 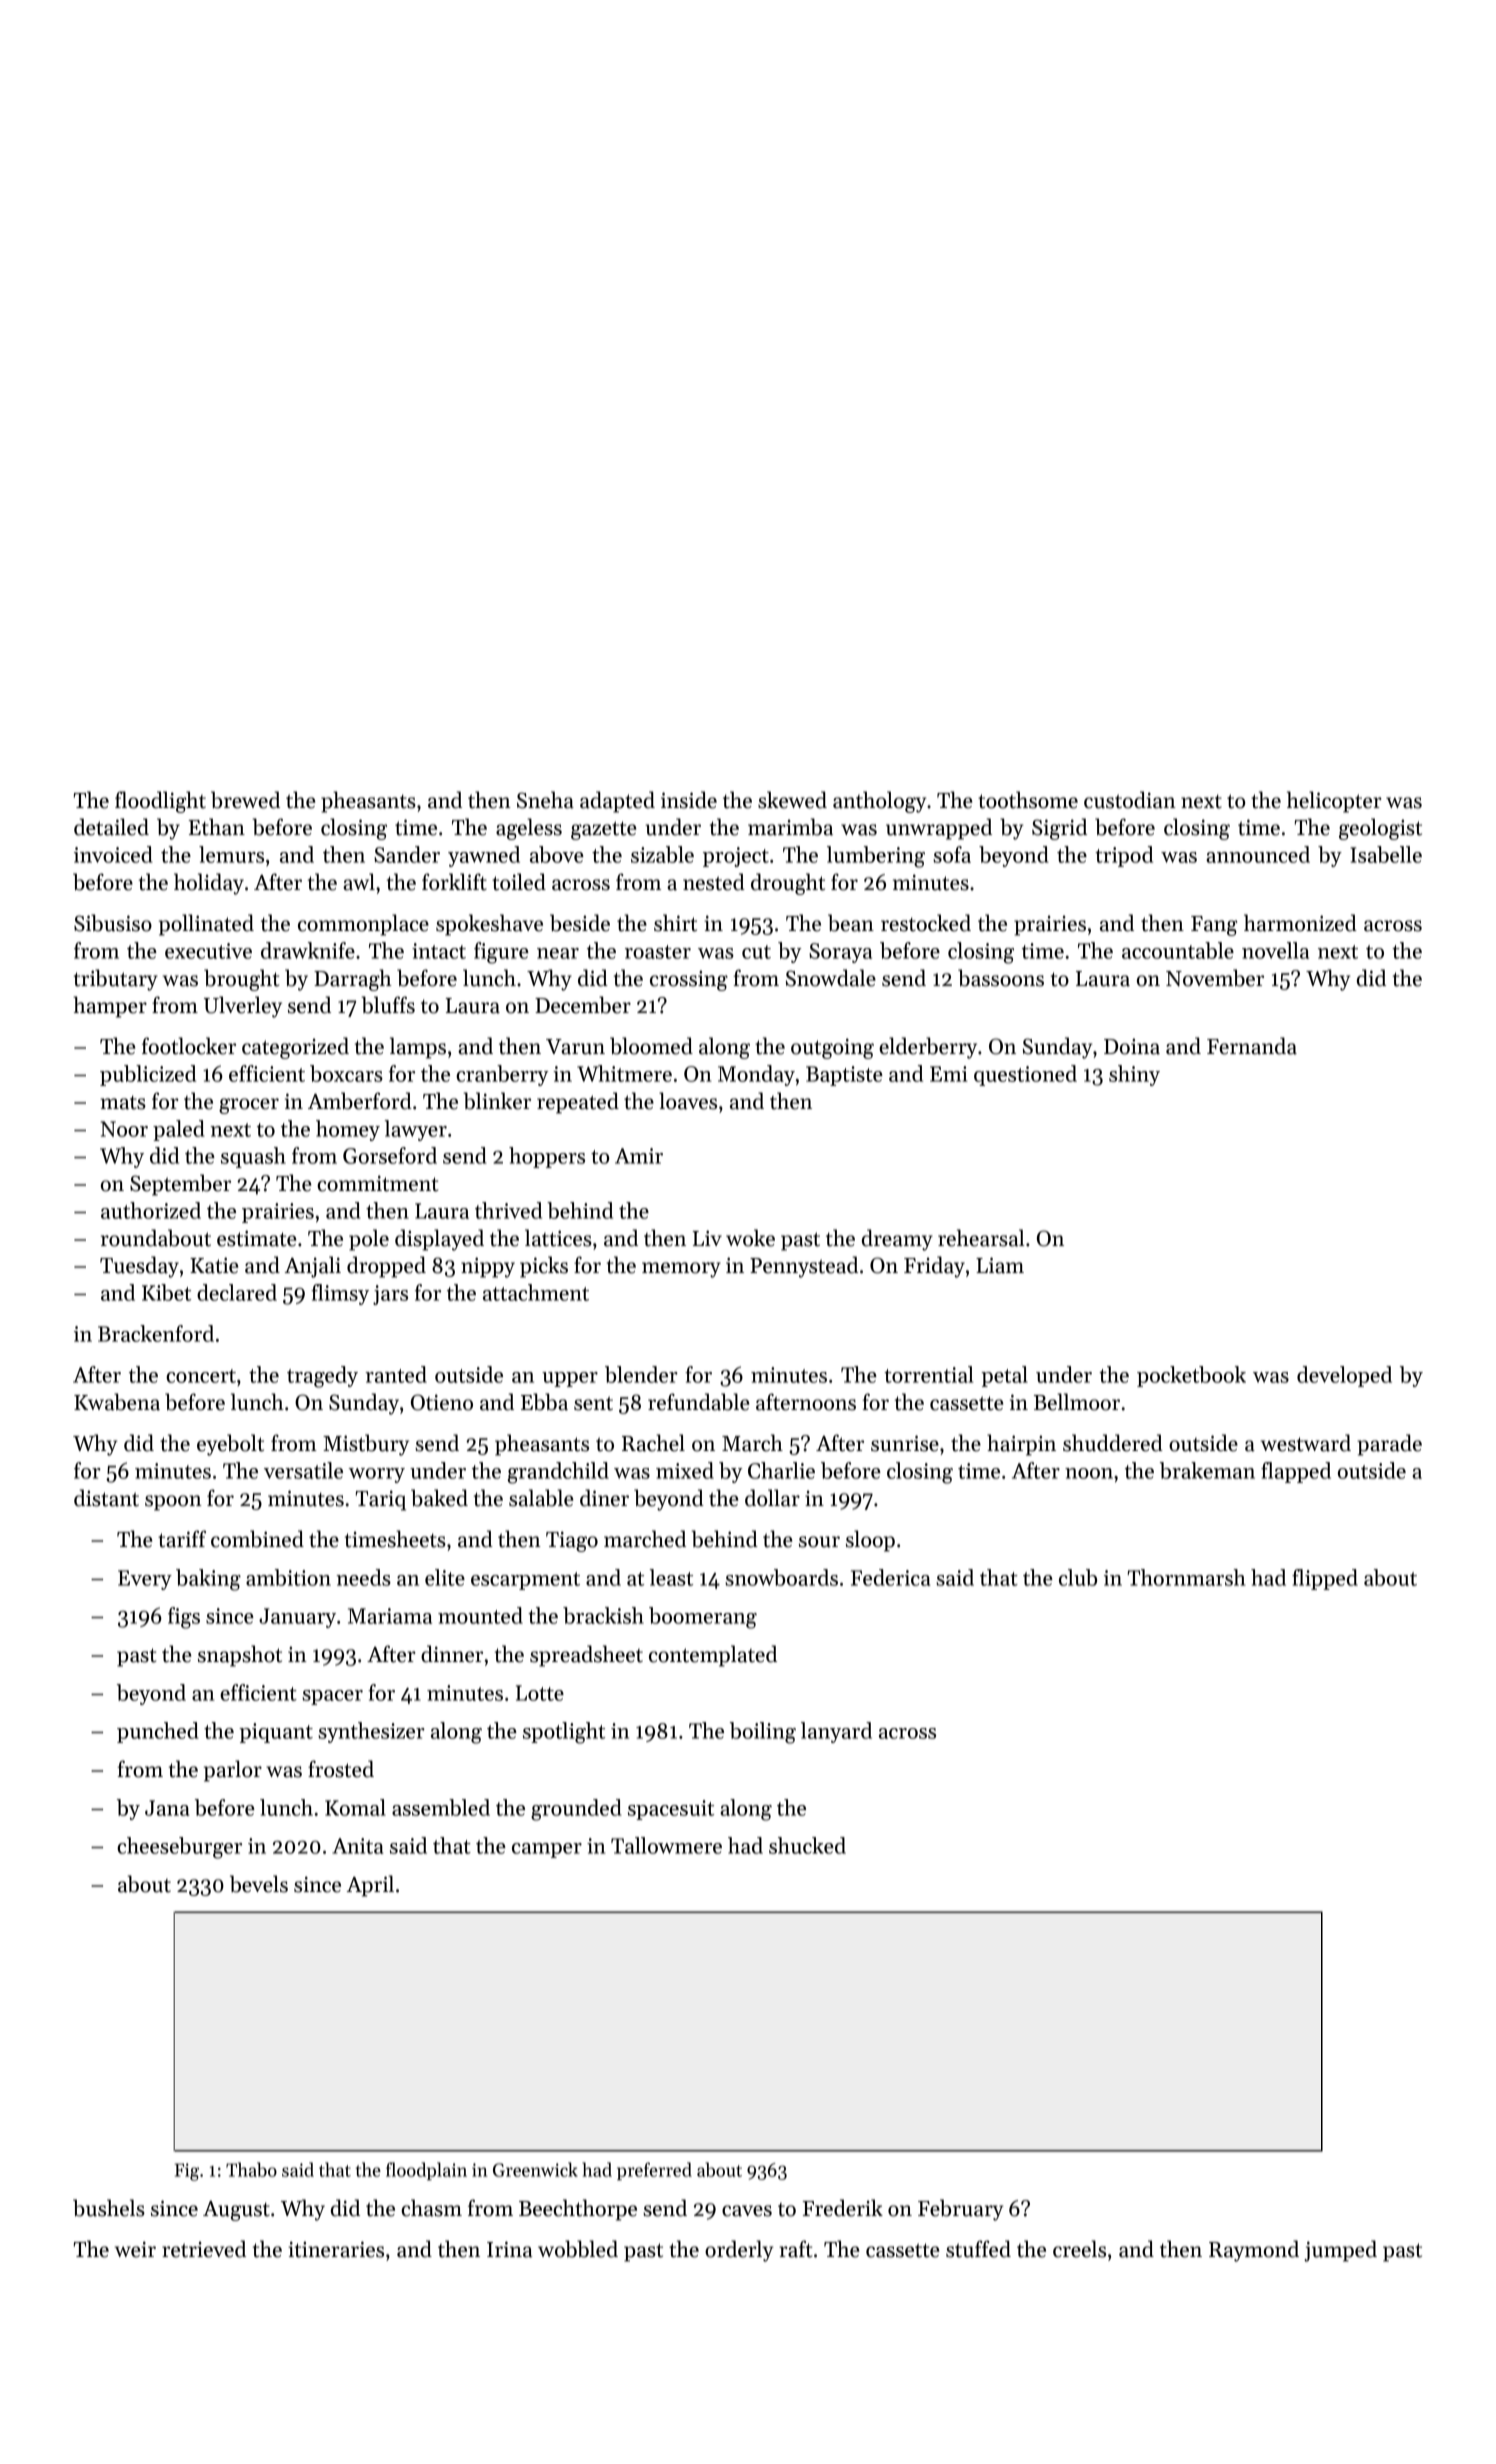 What do you see at coordinates (1186, 1577) in the screenshot?
I see `Thornmarsh` at bounding box center [1186, 1577].
